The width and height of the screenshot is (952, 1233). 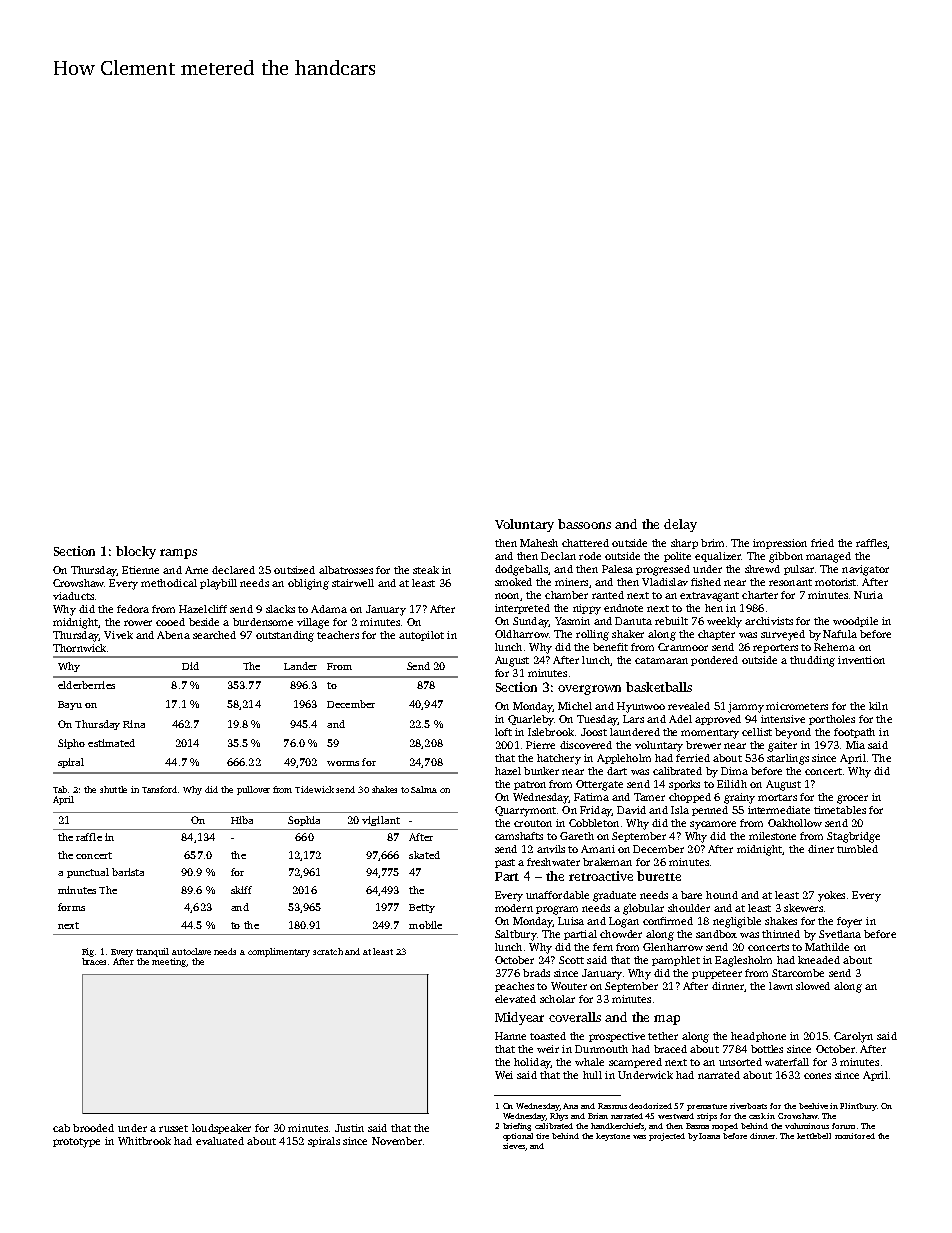 I want to click on anvils, so click(x=551, y=849).
